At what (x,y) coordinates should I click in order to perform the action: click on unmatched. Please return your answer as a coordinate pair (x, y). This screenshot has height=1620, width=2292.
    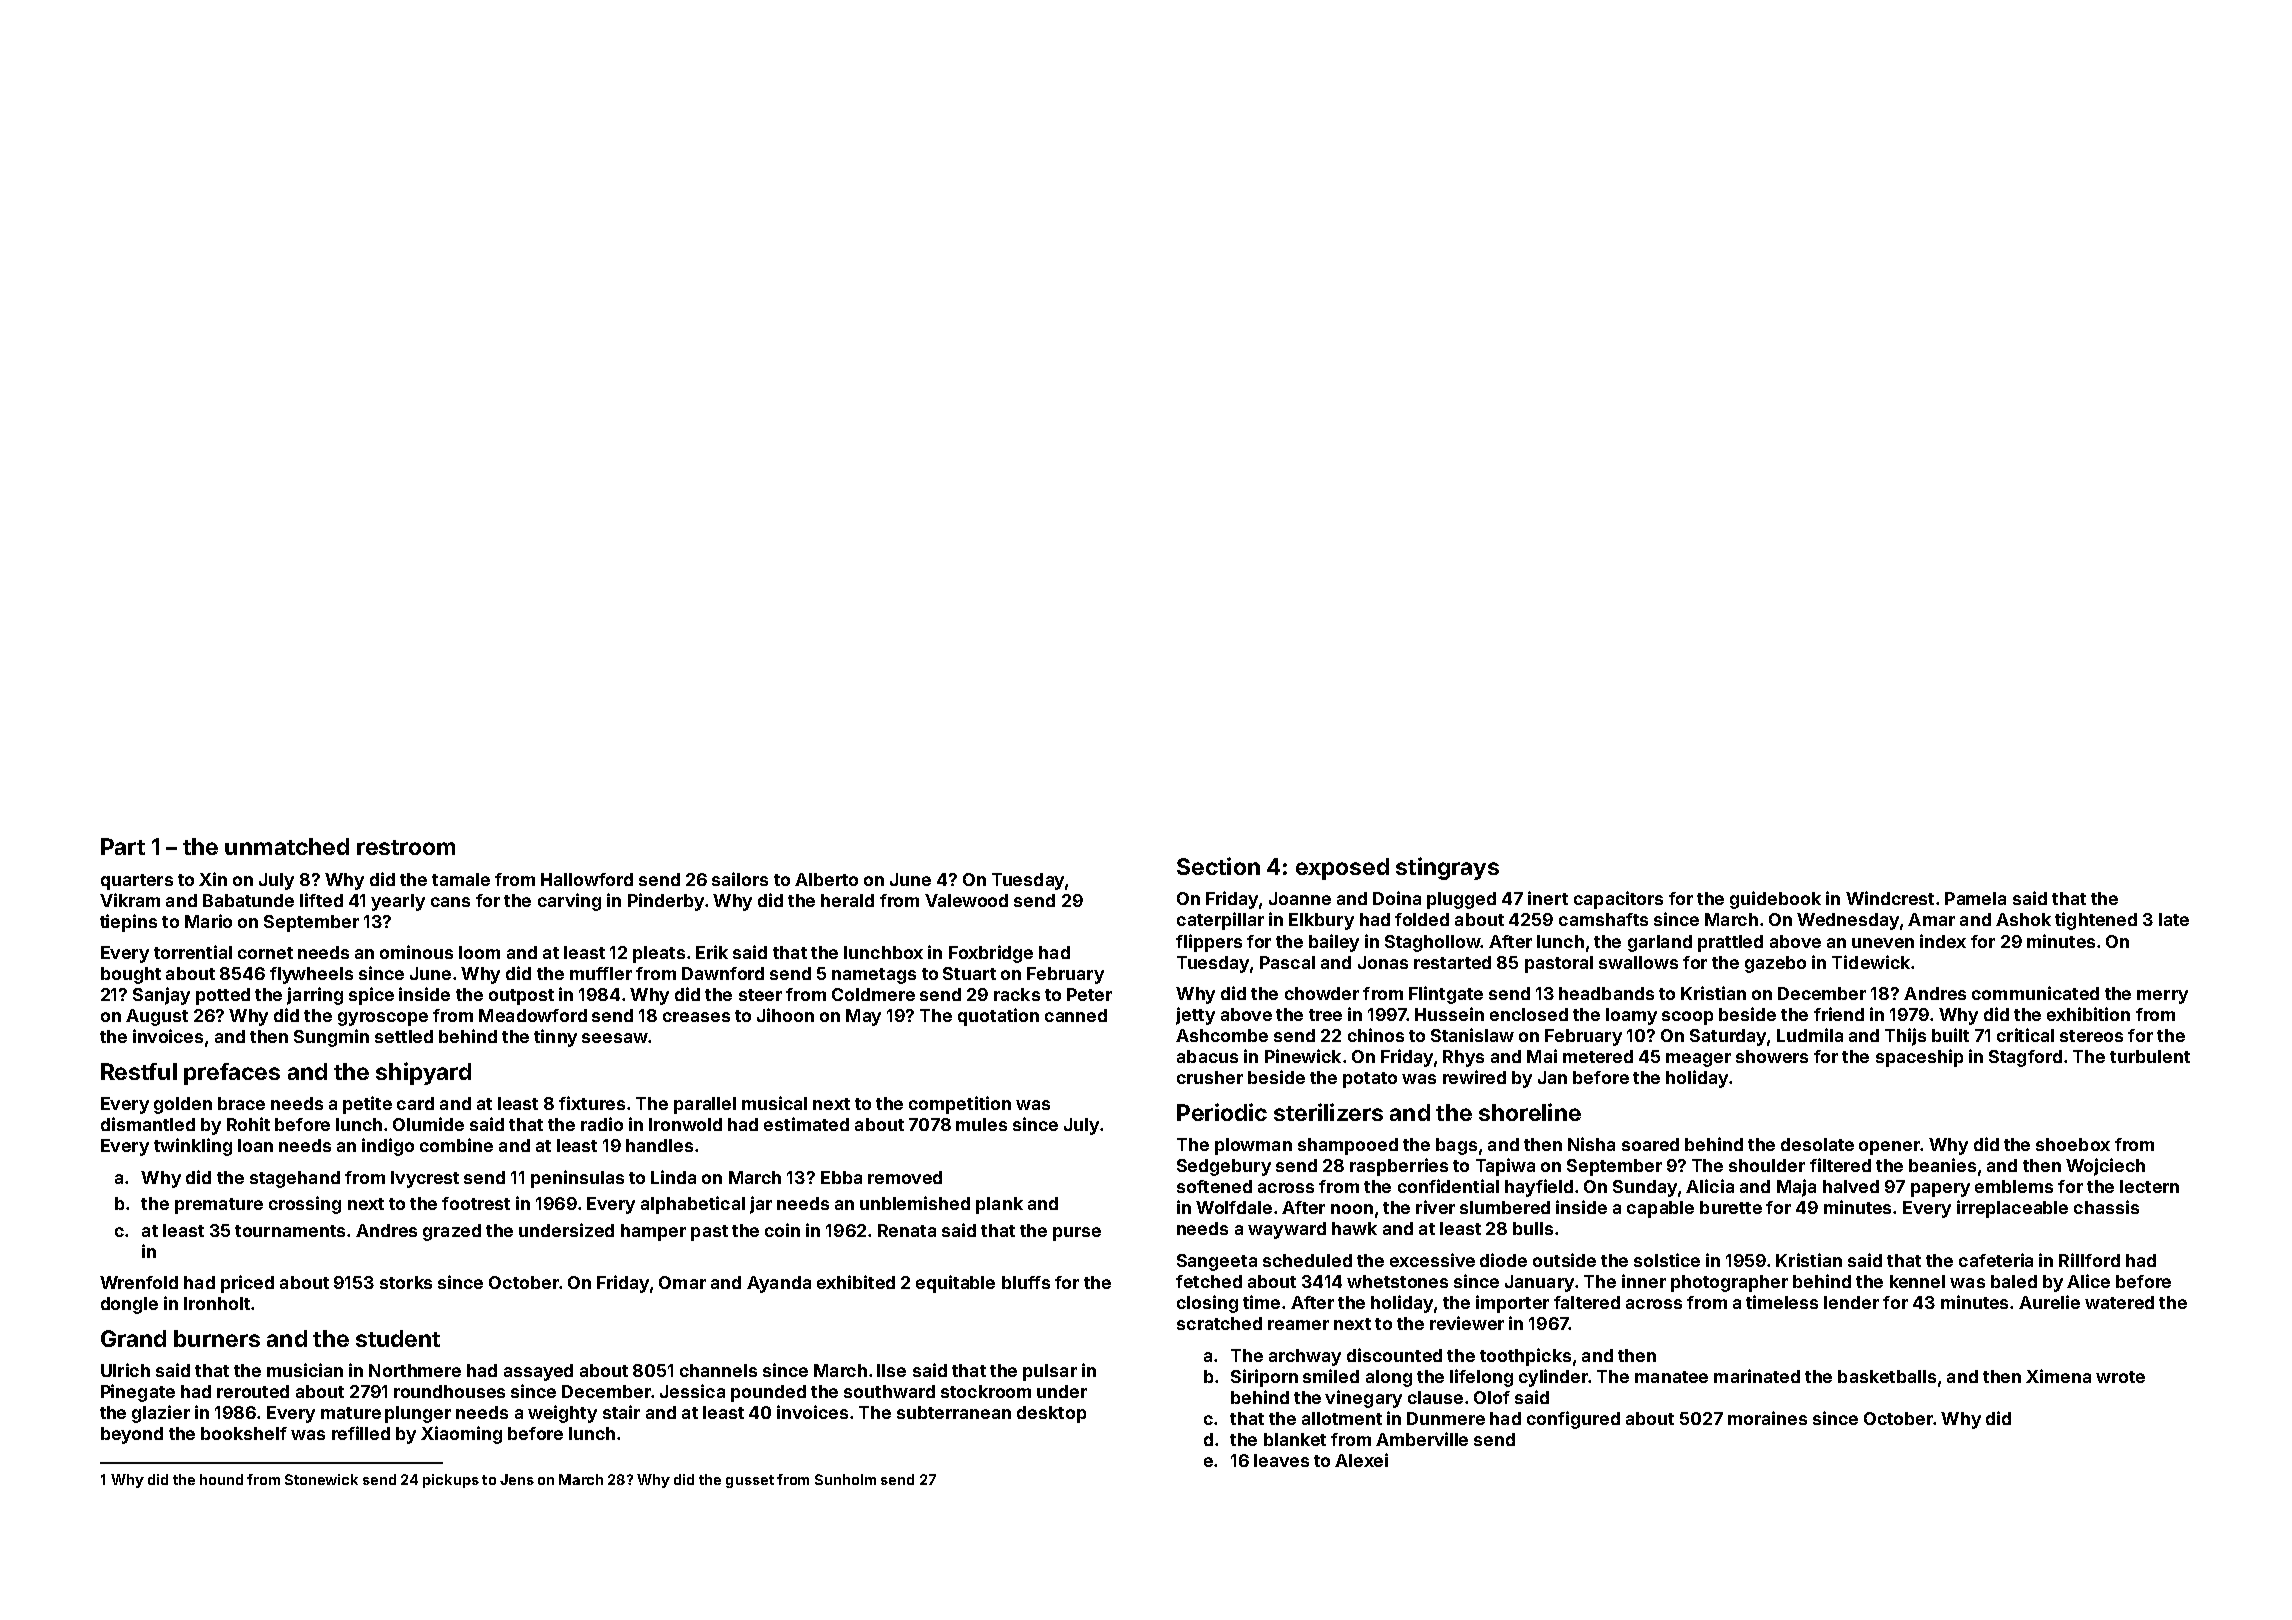
    Looking at the image, I should click on (287, 846).
